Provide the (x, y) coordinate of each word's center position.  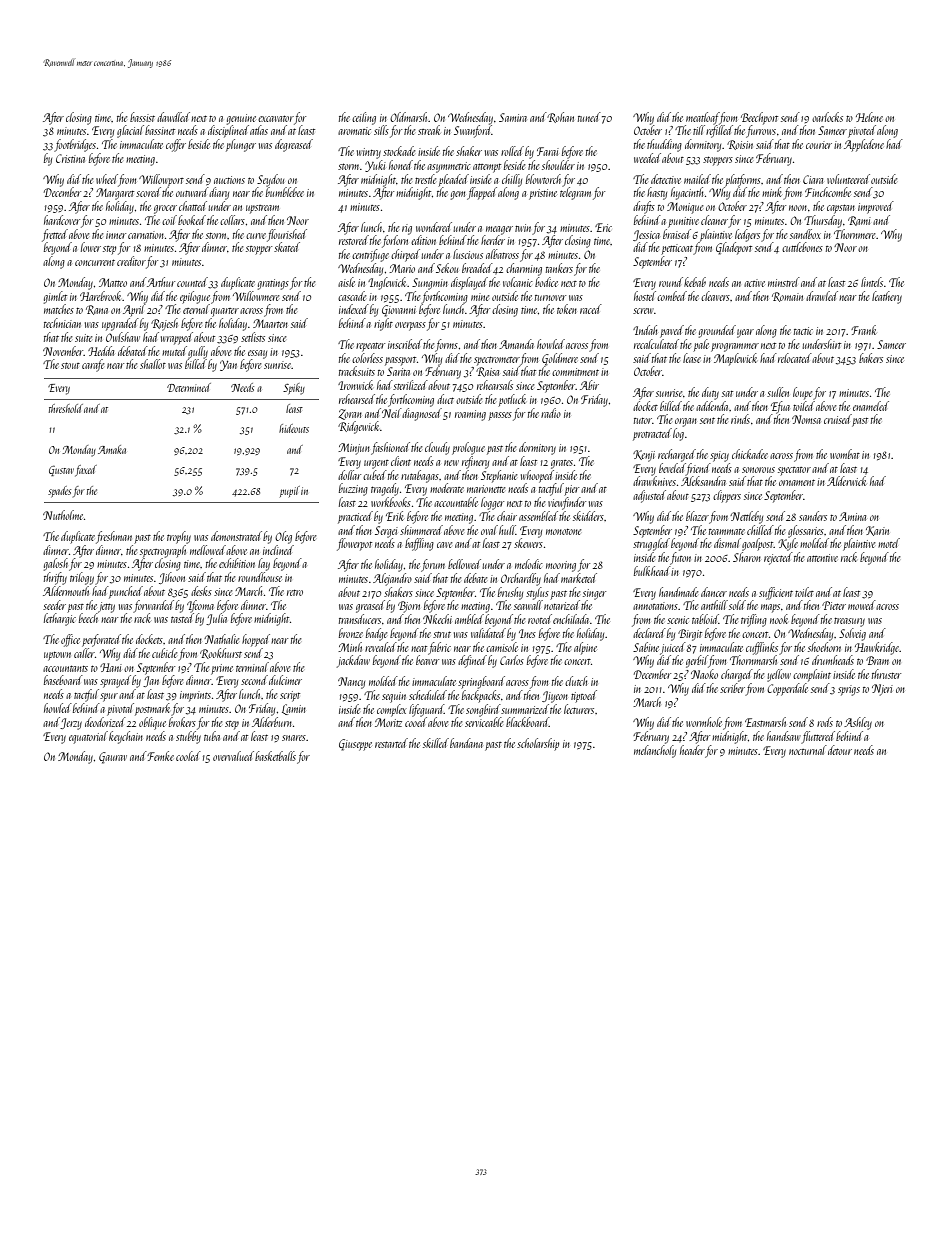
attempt (487, 168)
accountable (456, 502)
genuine (241, 119)
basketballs (275, 756)
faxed (86, 471)
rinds (740, 419)
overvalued (233, 756)
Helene (869, 117)
